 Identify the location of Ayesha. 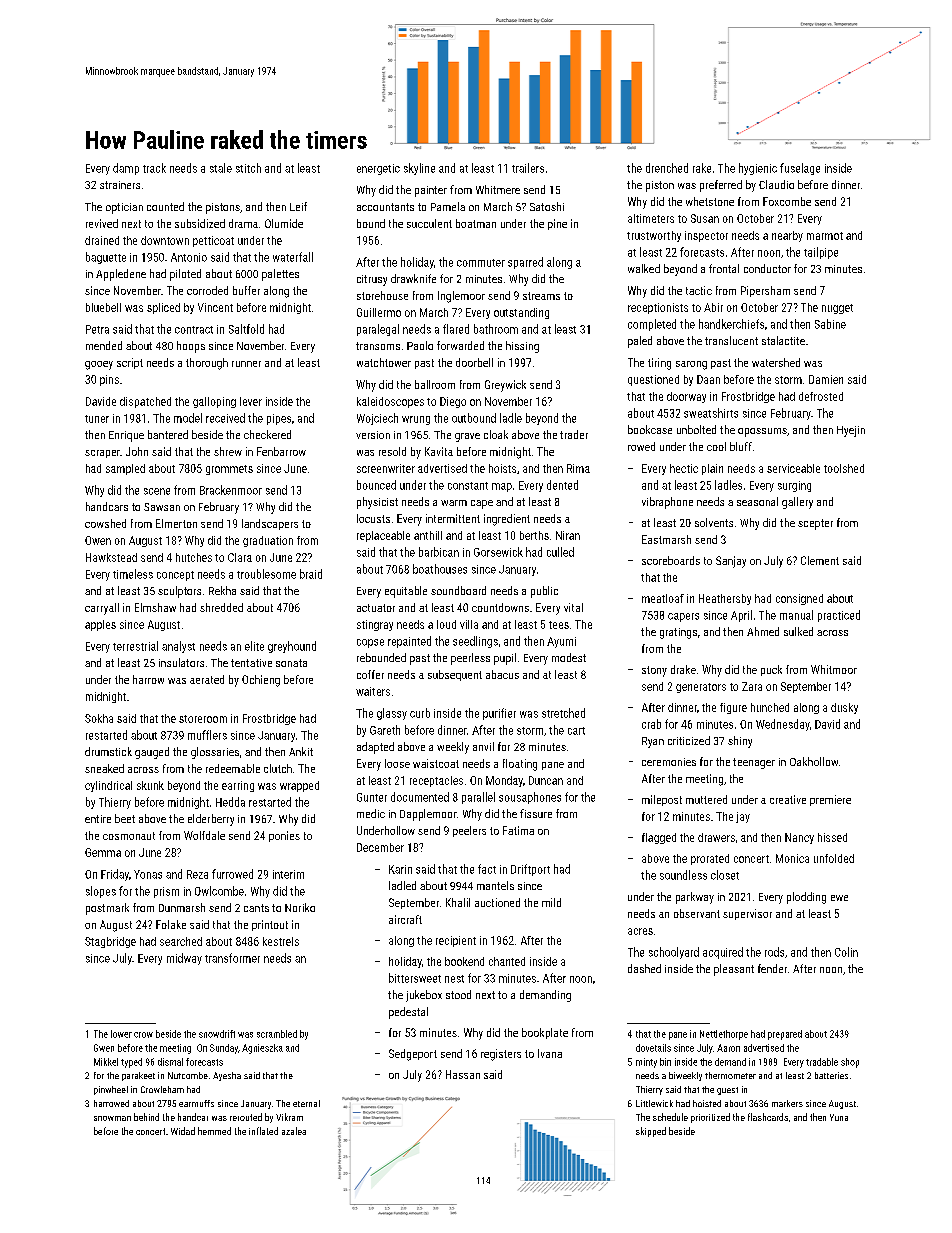
(227, 1076).
